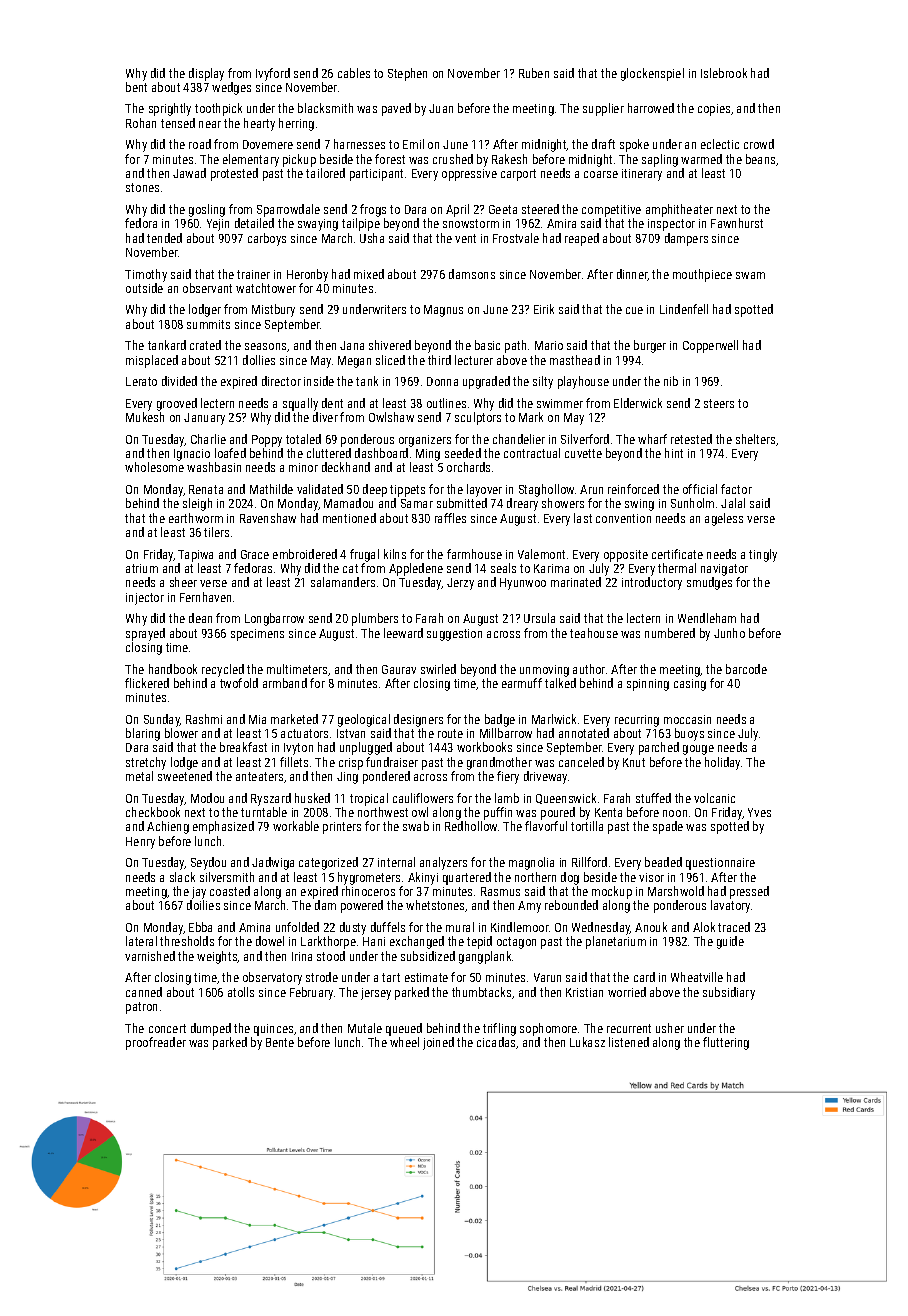 The height and width of the screenshot is (1316, 908). I want to click on Islebrook, so click(724, 73).
